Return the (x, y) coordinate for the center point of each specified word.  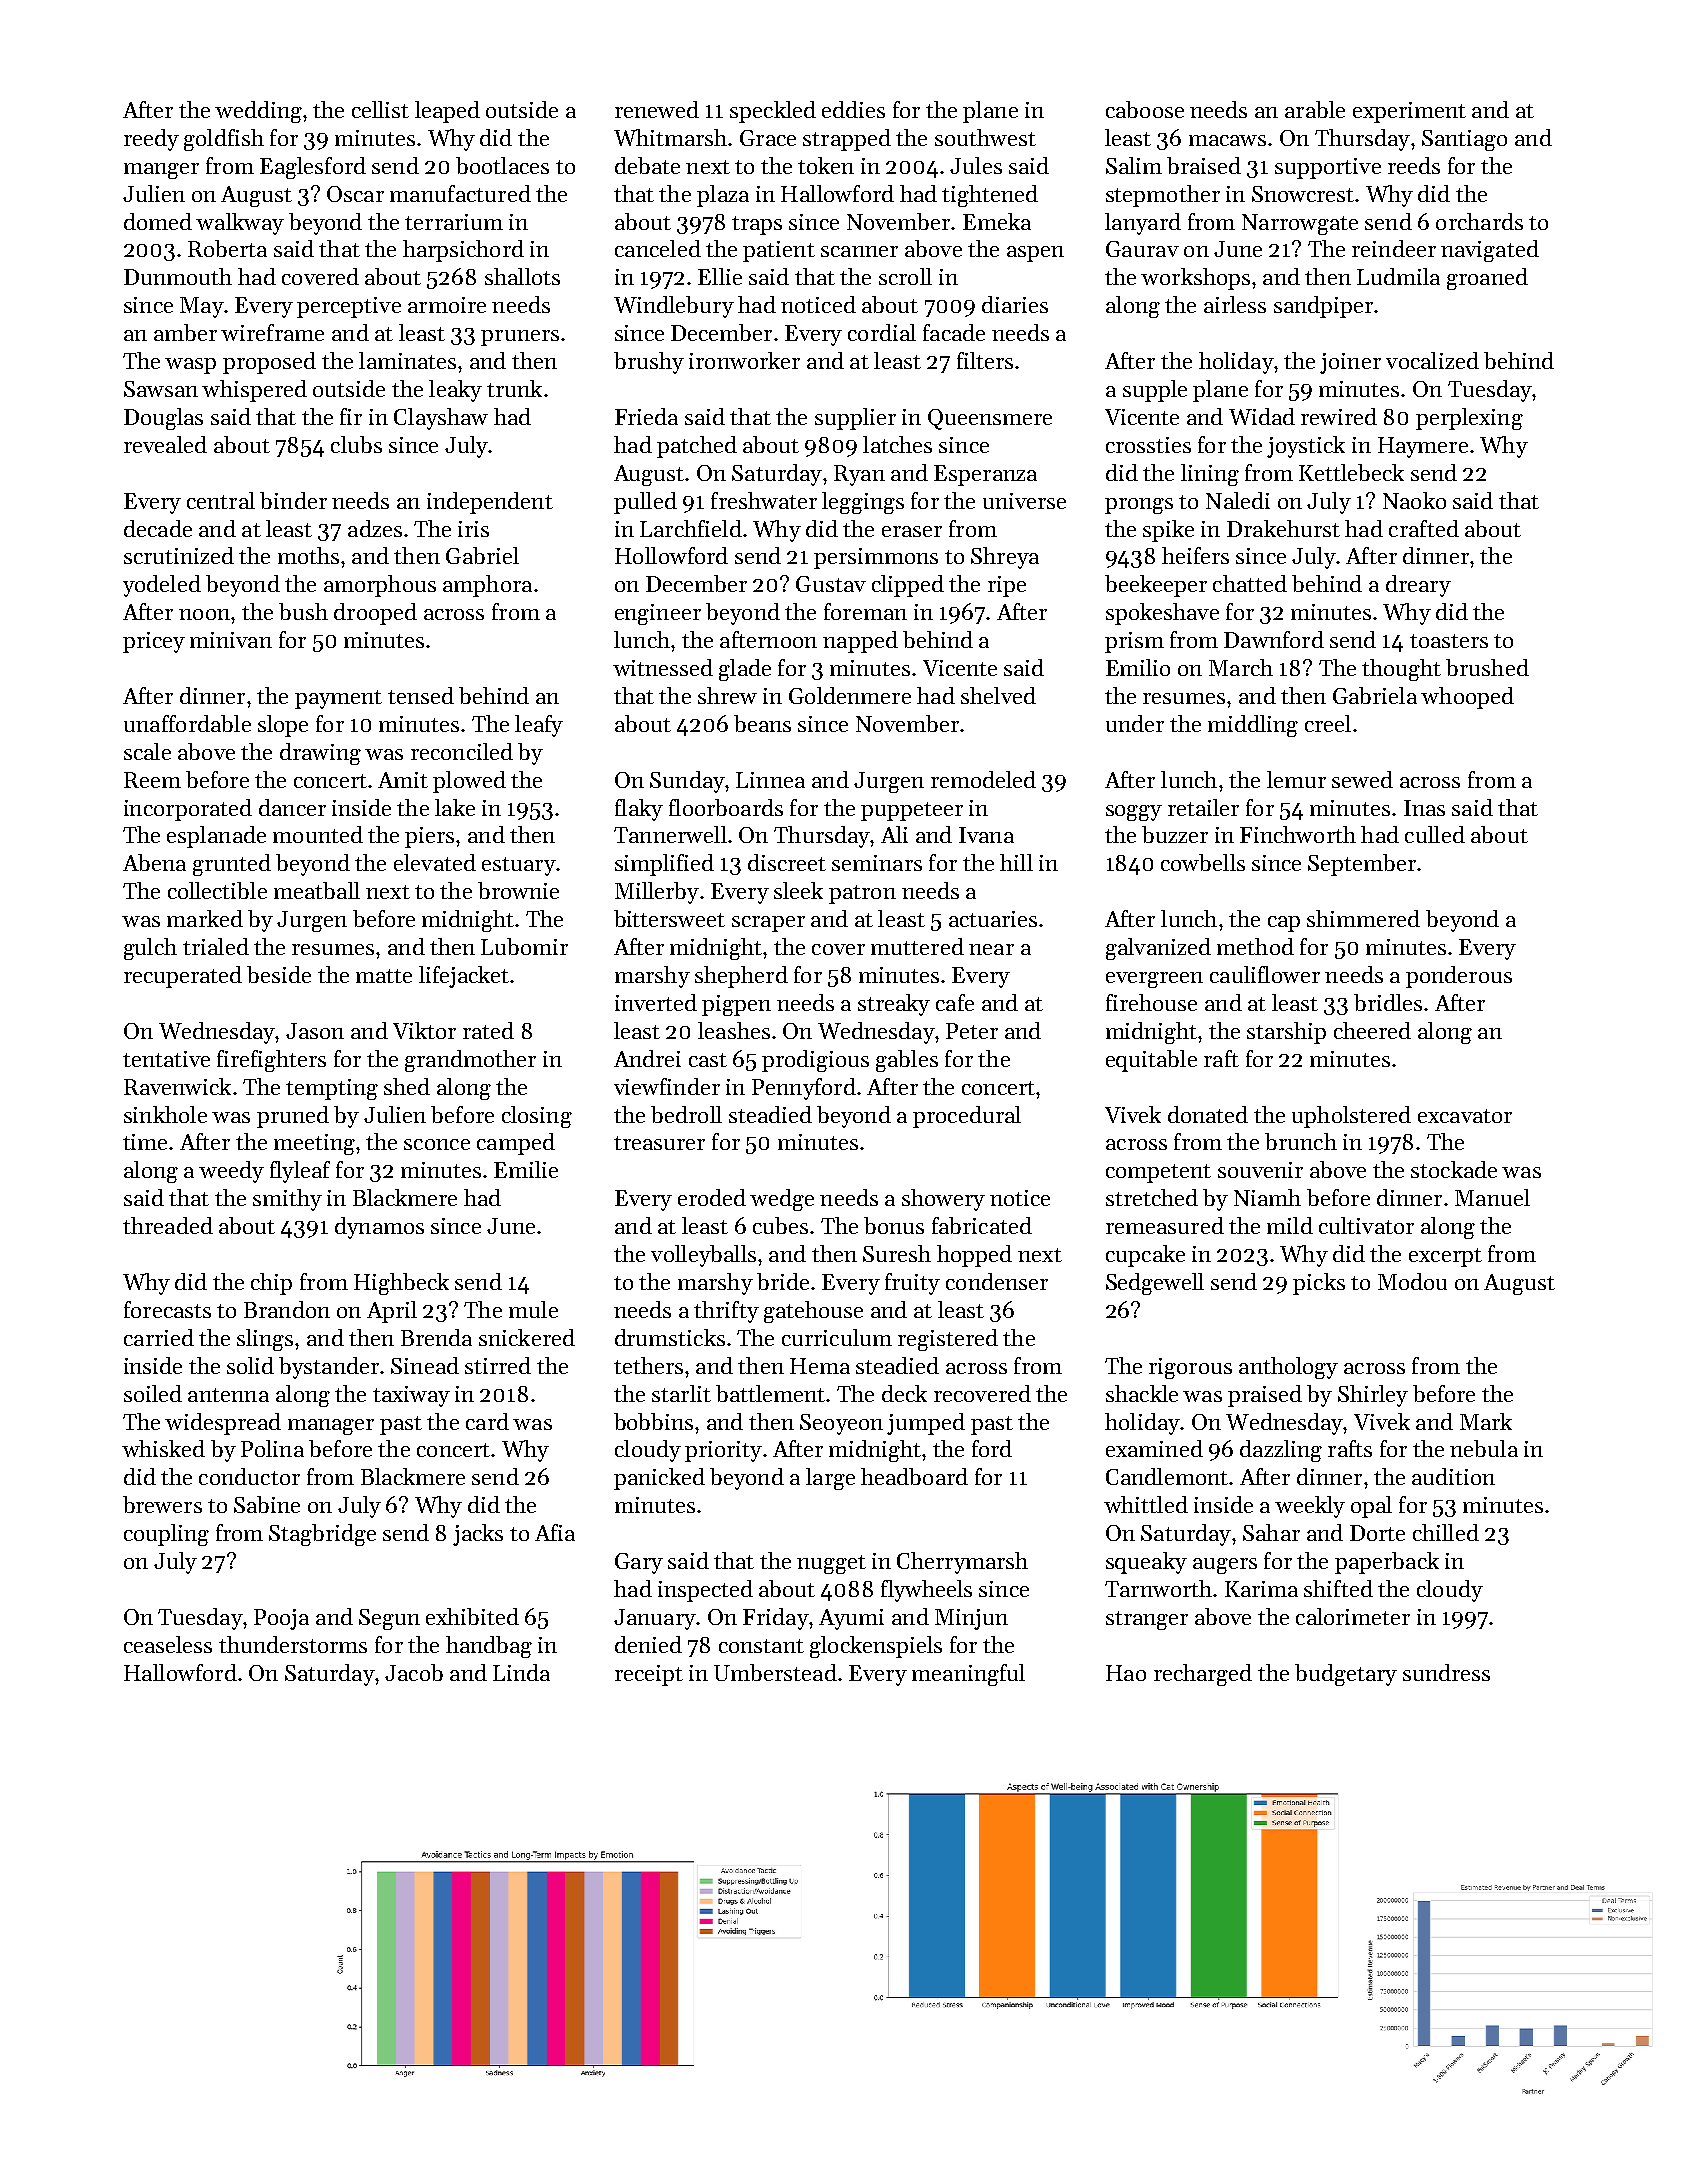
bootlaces (502, 165)
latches (897, 444)
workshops (1195, 279)
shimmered (1363, 918)
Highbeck (401, 1284)
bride (783, 1281)
